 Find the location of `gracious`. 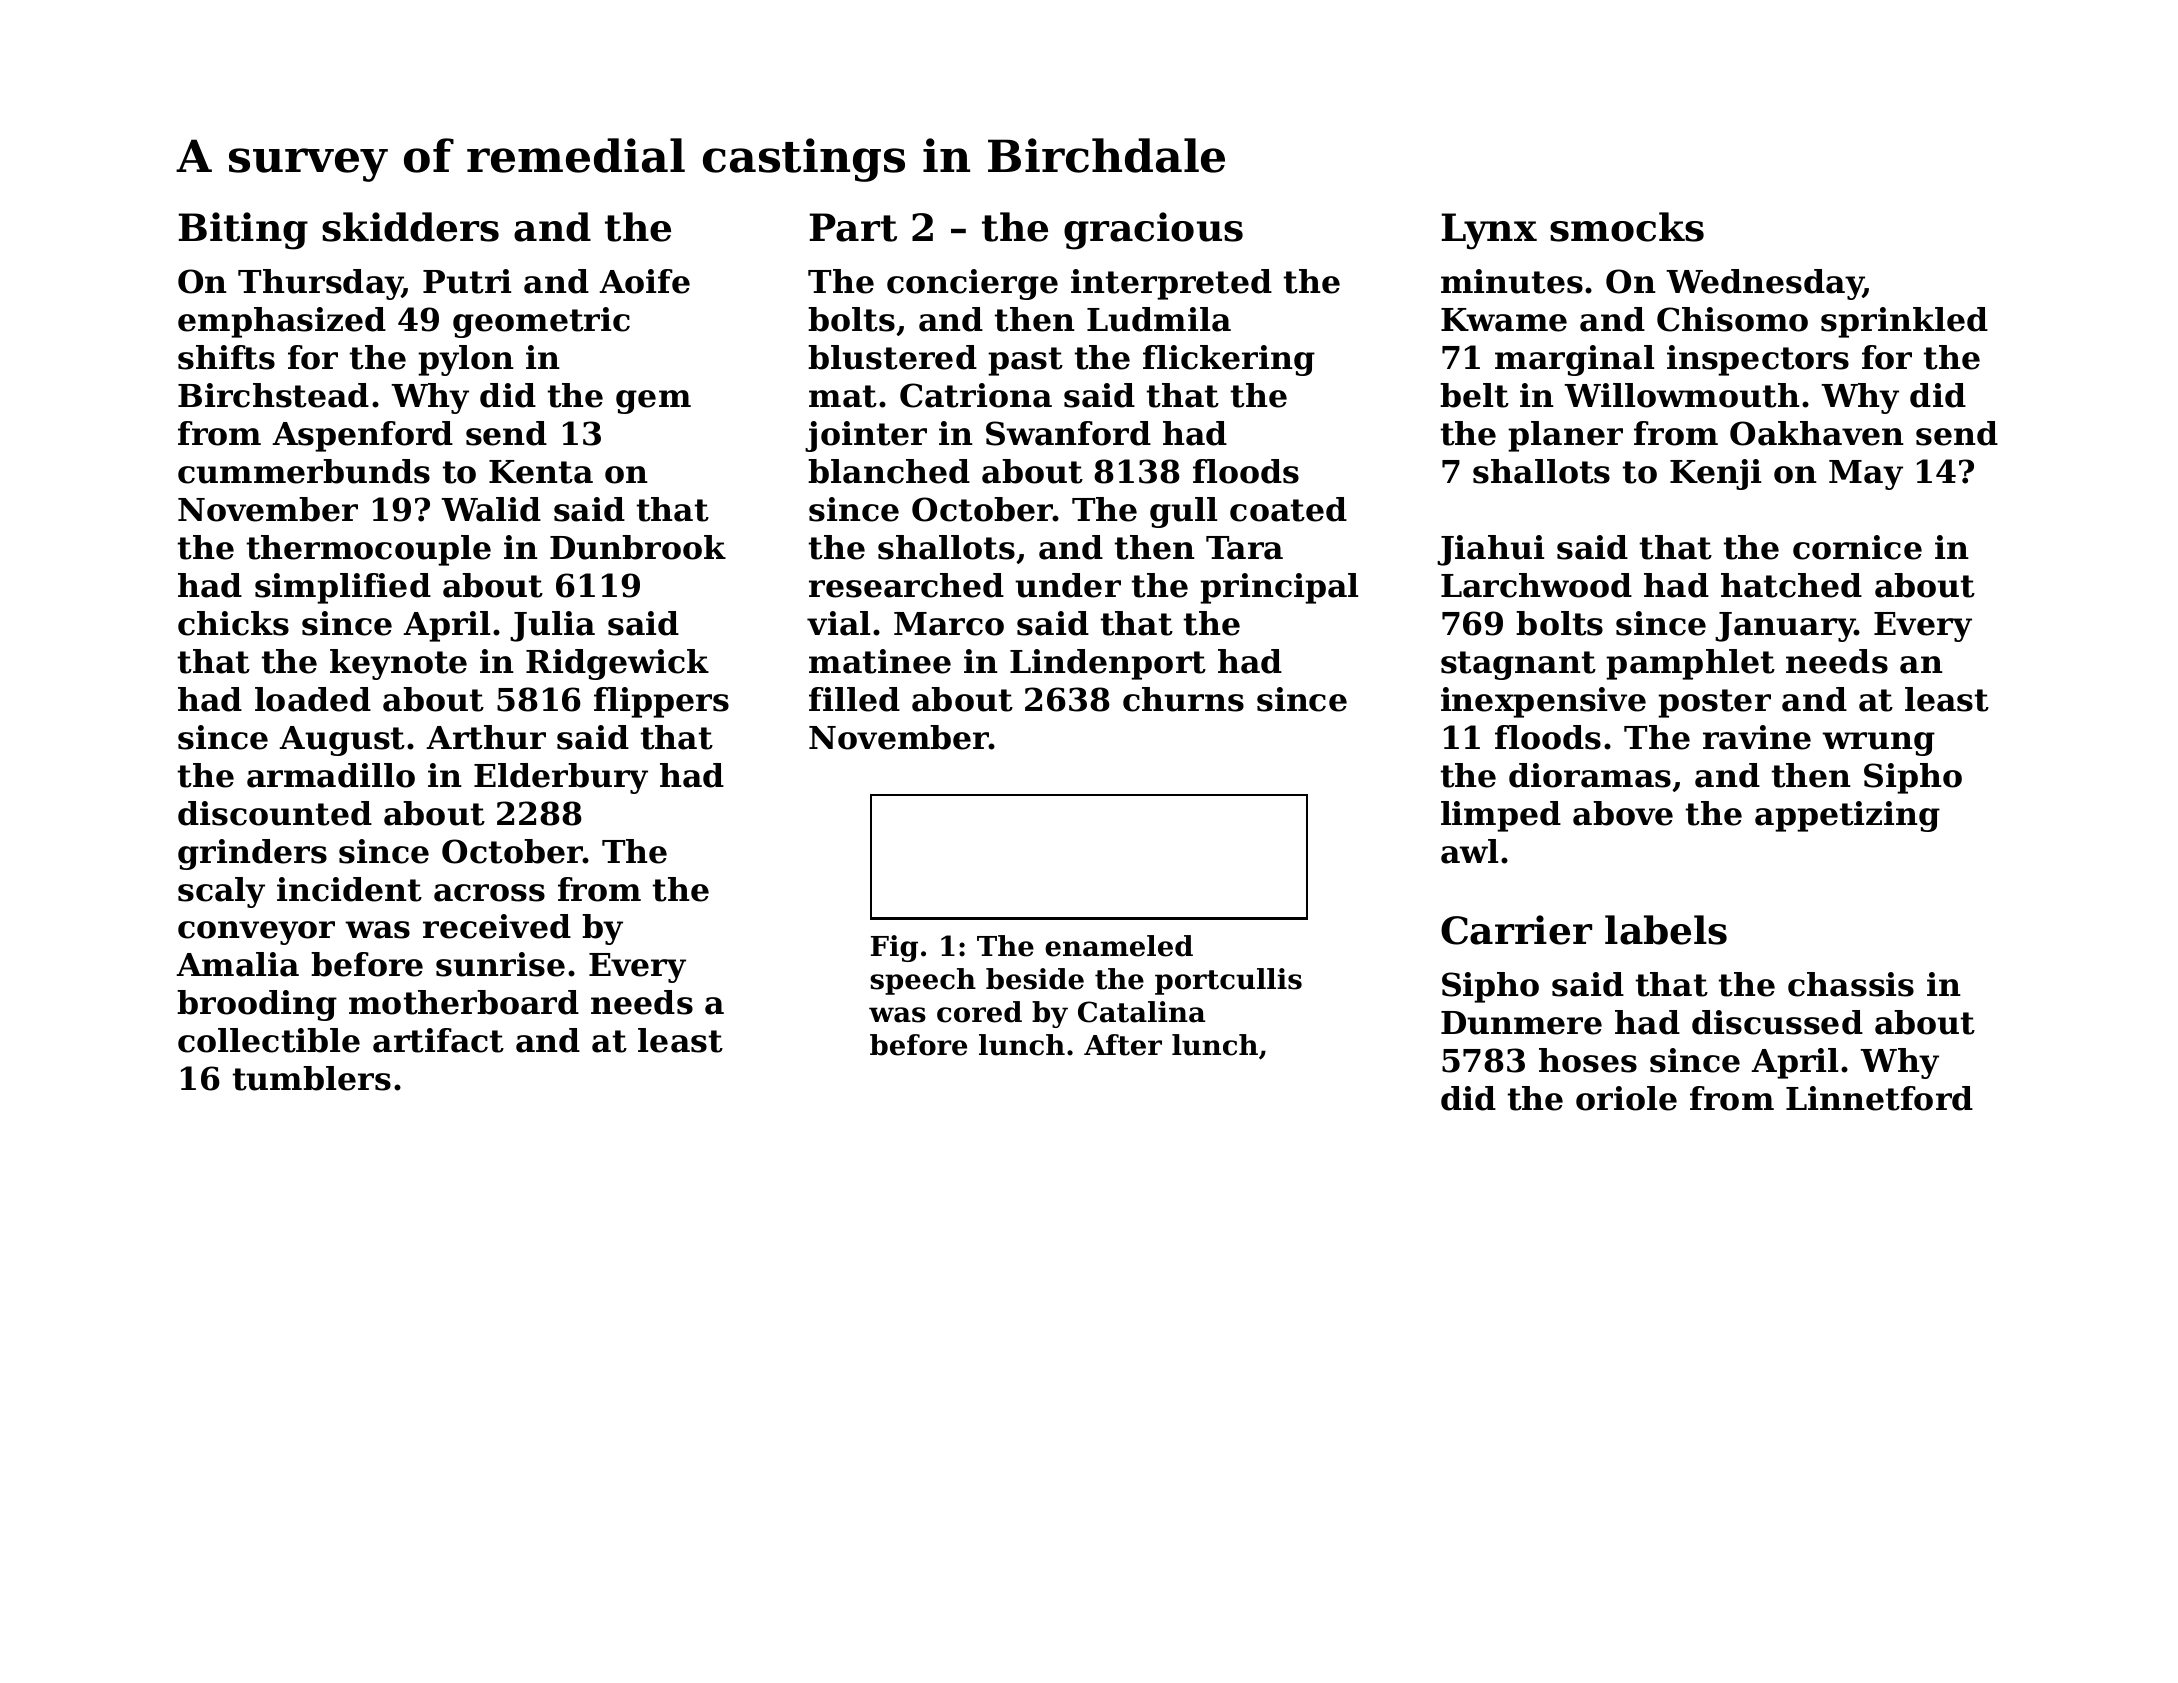

gracious is located at coordinates (1153, 231).
